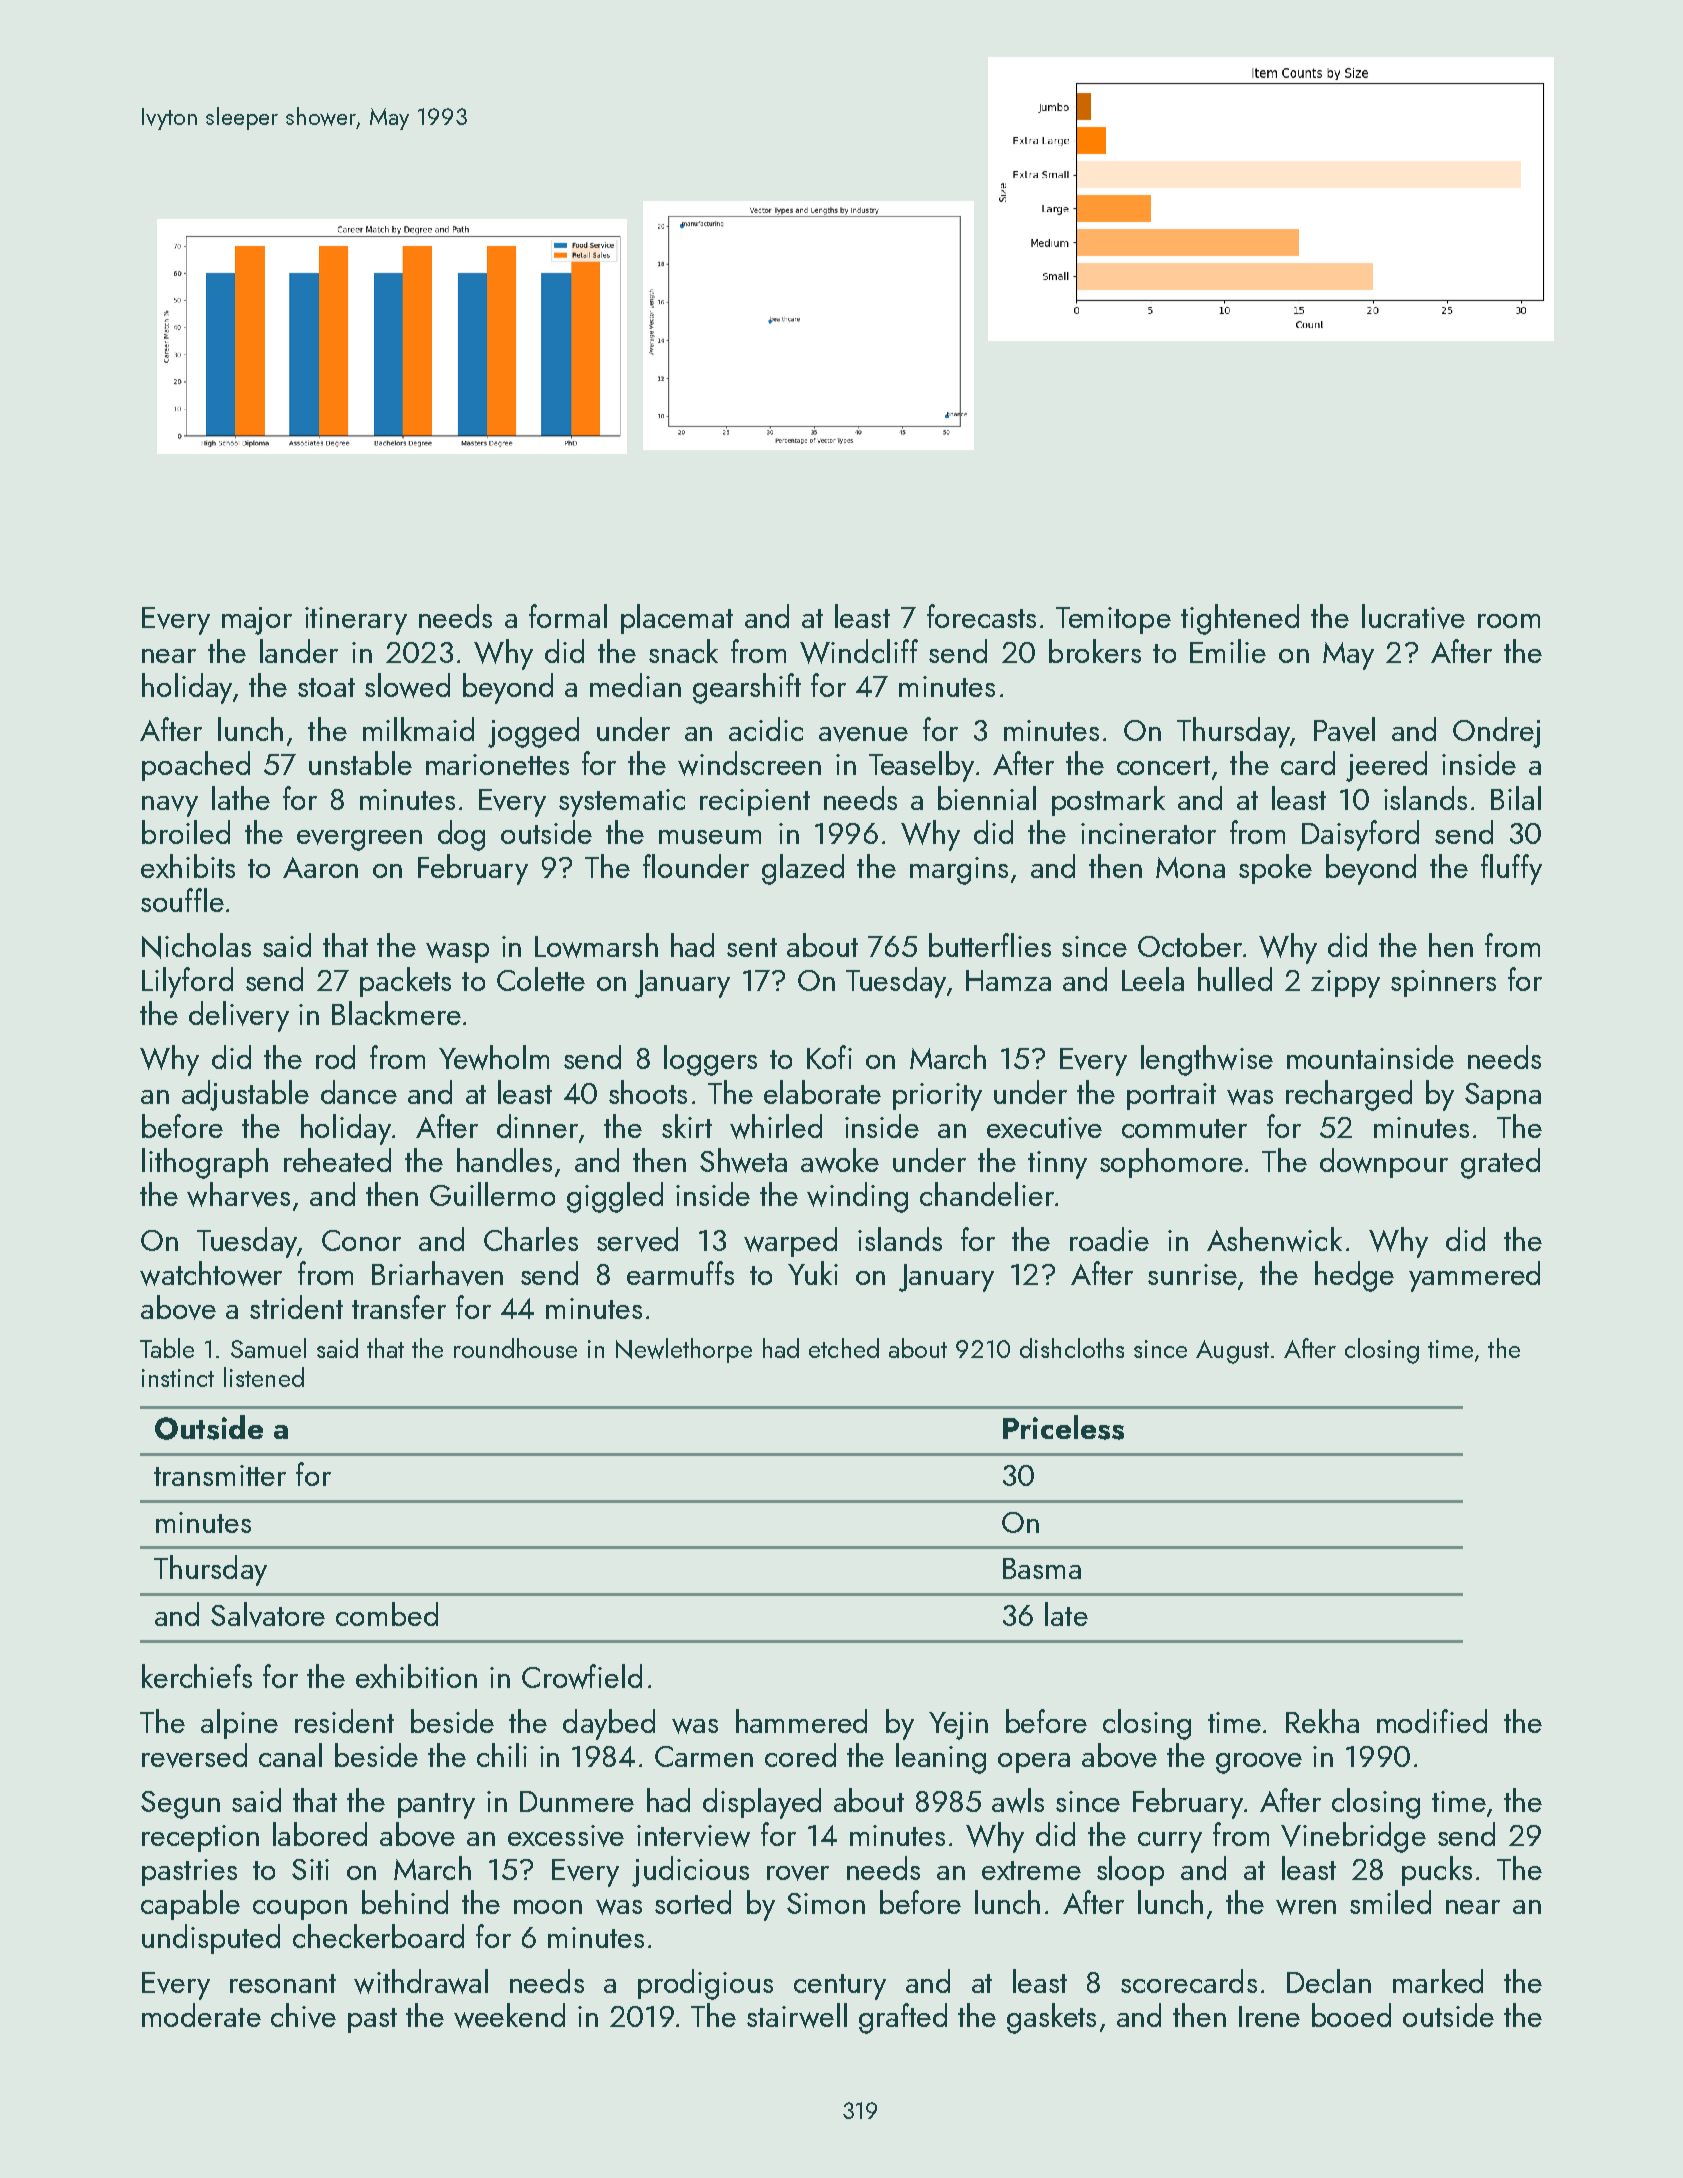 The image size is (1683, 2178). I want to click on hulled, so click(1235, 979).
